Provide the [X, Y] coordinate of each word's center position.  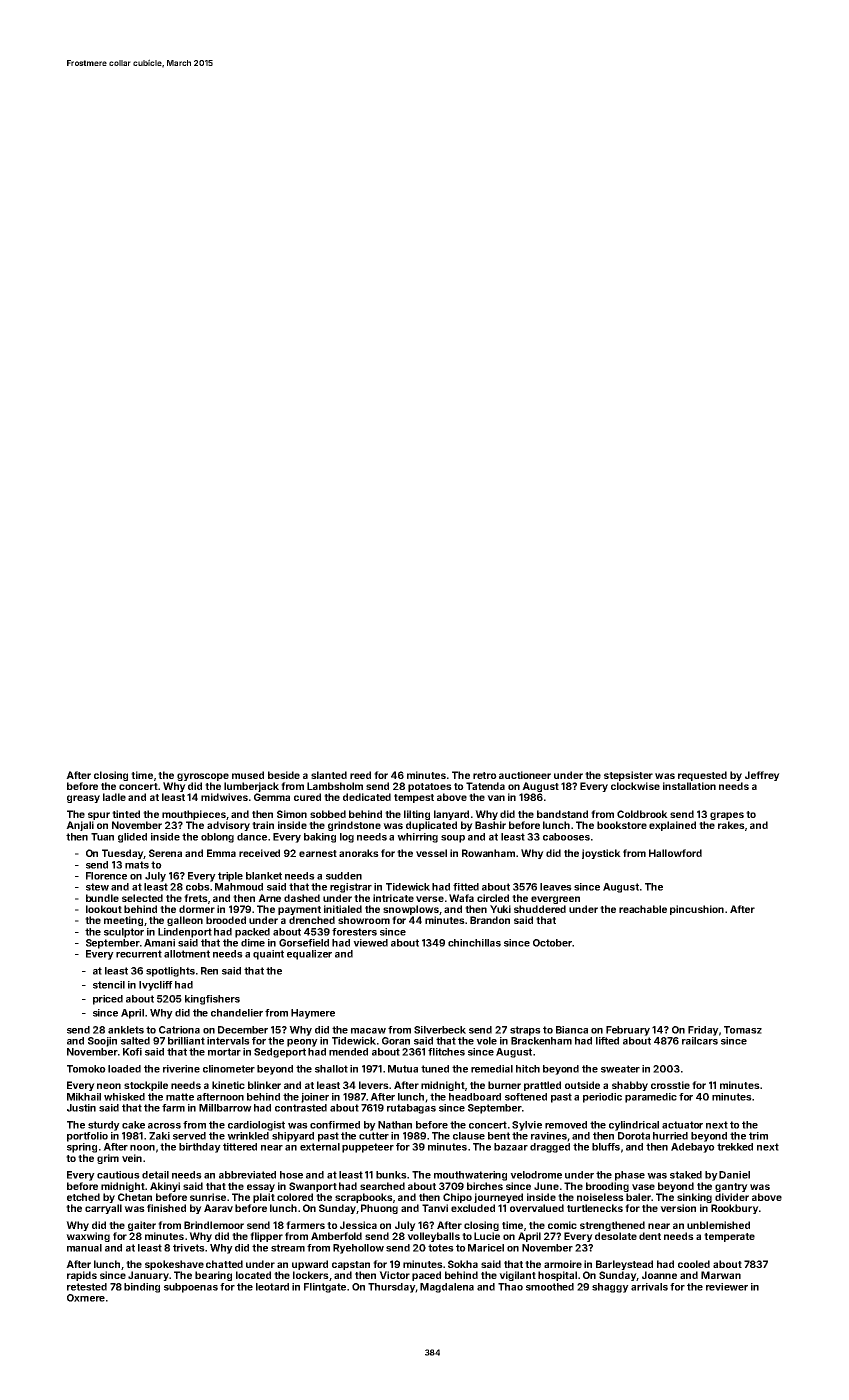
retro [485, 775]
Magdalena [447, 1288]
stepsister [628, 776]
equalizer [309, 955]
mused [248, 775]
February [628, 1031]
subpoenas [191, 1288]
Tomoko [86, 1069]
